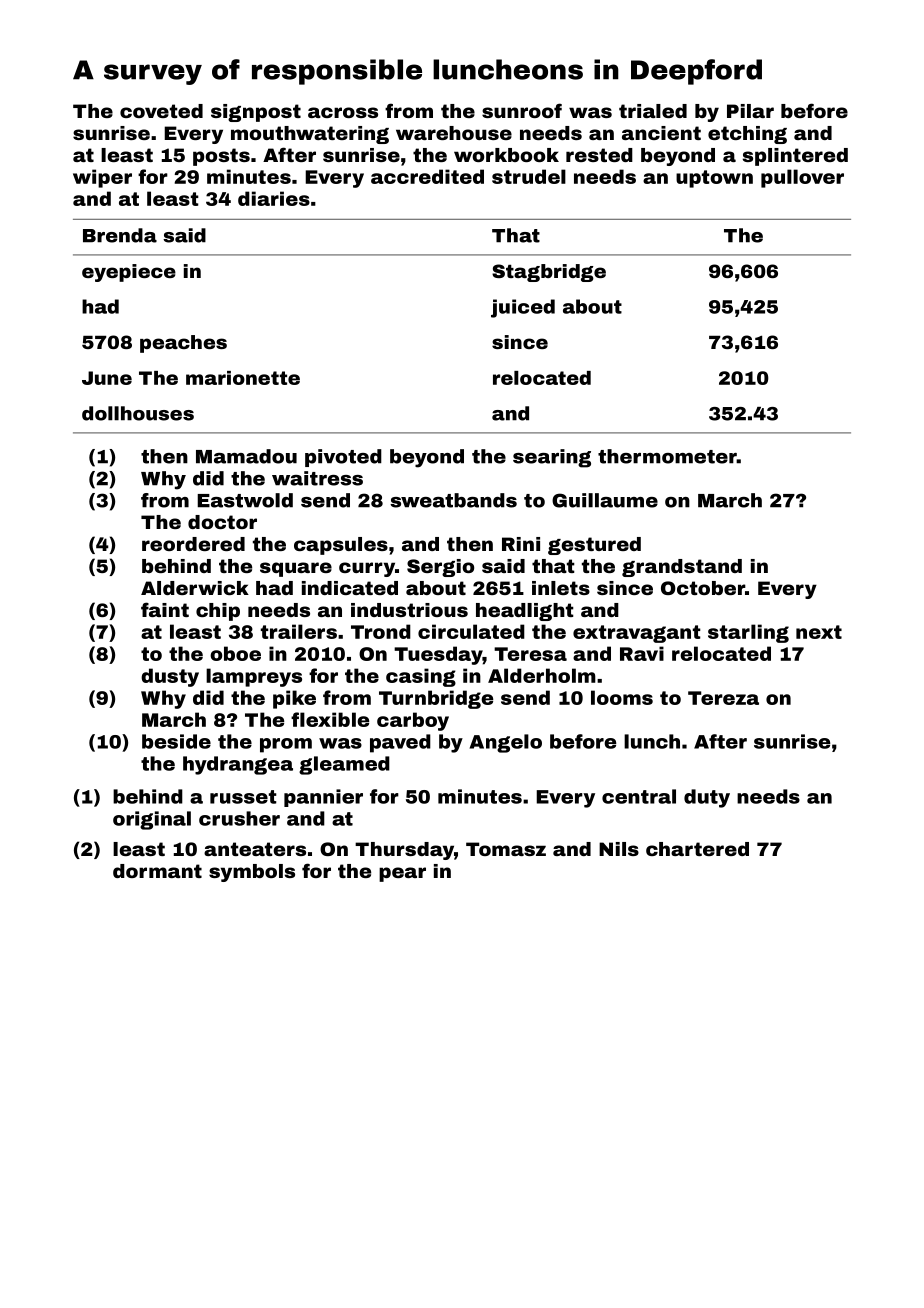 The height and width of the page is (1308, 924). What do you see at coordinates (239, 818) in the page?
I see `crusher` at bounding box center [239, 818].
